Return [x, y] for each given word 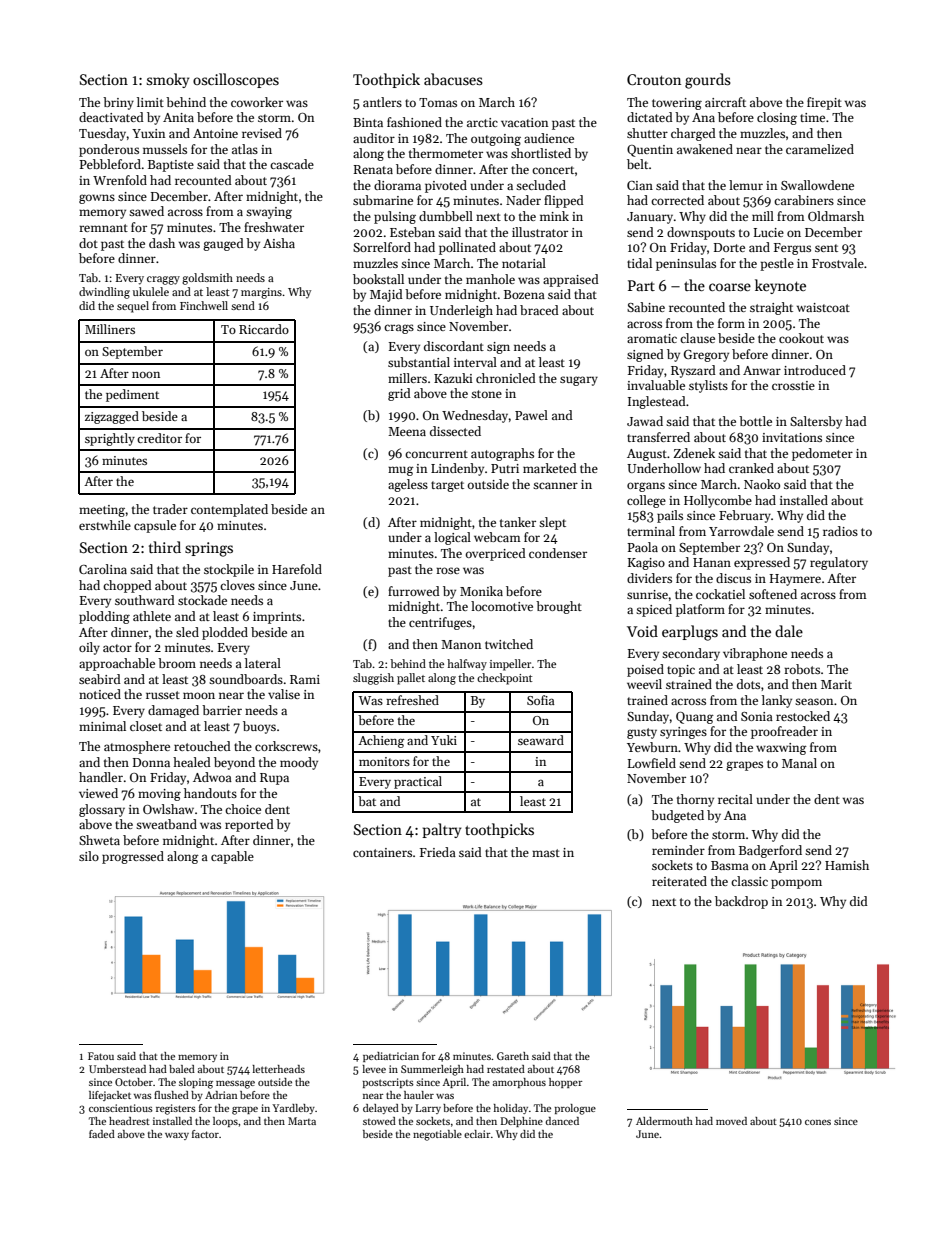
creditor [159, 438]
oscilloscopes [236, 80]
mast [546, 853]
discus [733, 578]
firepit [824, 103]
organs [646, 487]
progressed [133, 857]
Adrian [221, 1095]
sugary [579, 381]
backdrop [741, 902]
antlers [382, 102]
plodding [104, 617]
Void [642, 631]
